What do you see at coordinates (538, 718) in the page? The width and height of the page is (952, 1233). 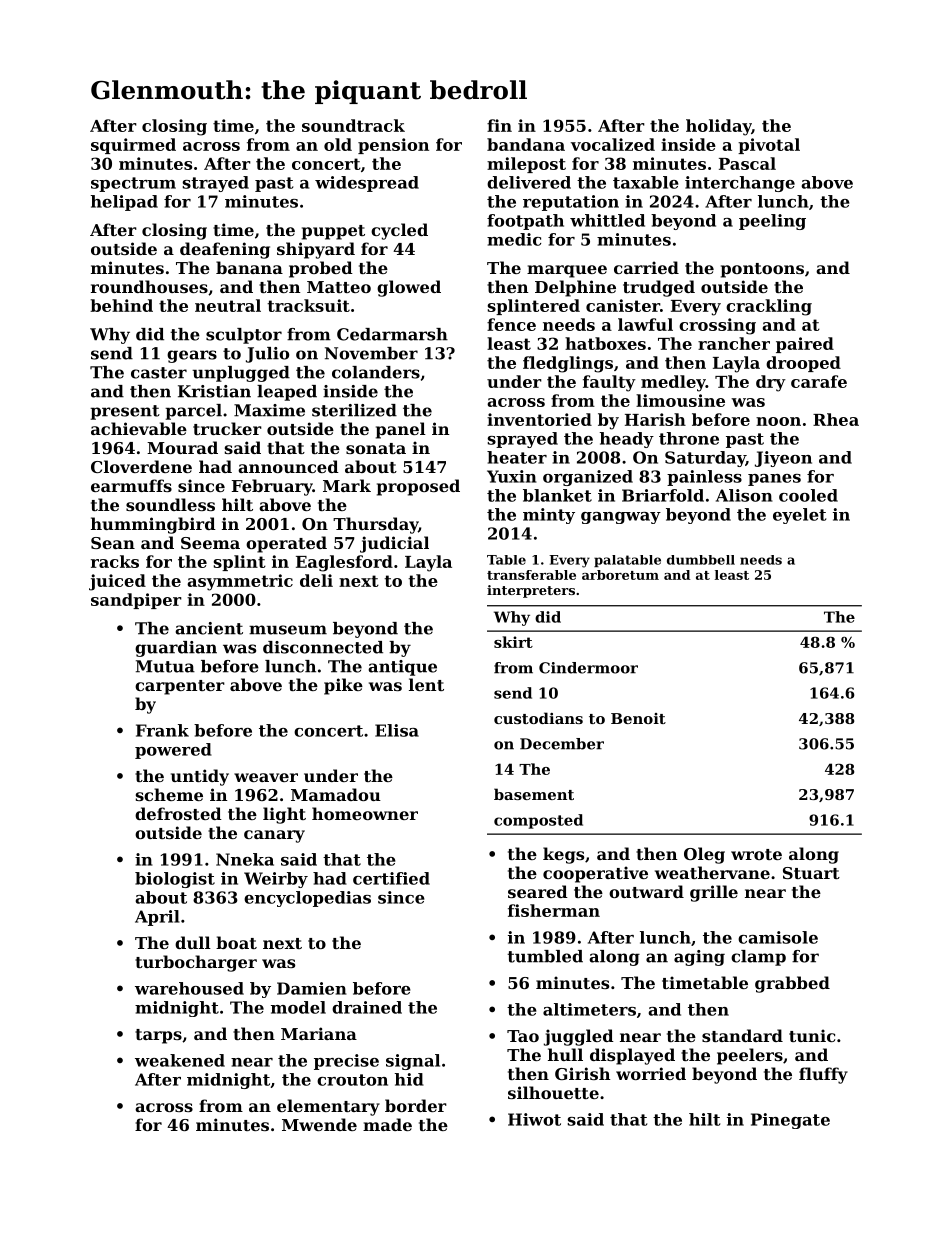 I see `custodians` at bounding box center [538, 718].
